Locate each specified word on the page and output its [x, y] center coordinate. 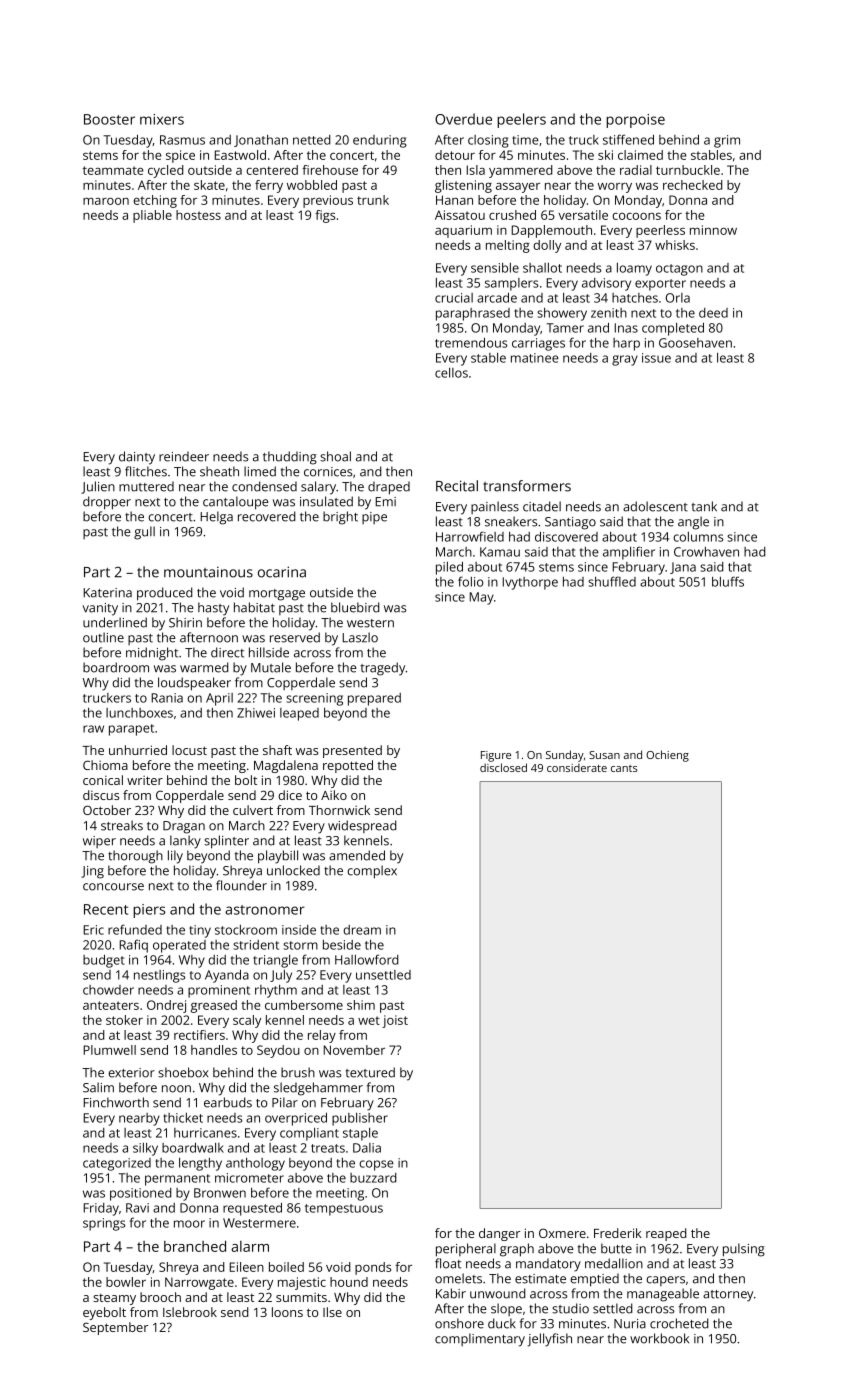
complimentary [480, 1340]
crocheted [679, 1323]
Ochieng [667, 756]
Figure [496, 756]
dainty [137, 458]
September [115, 1328]
